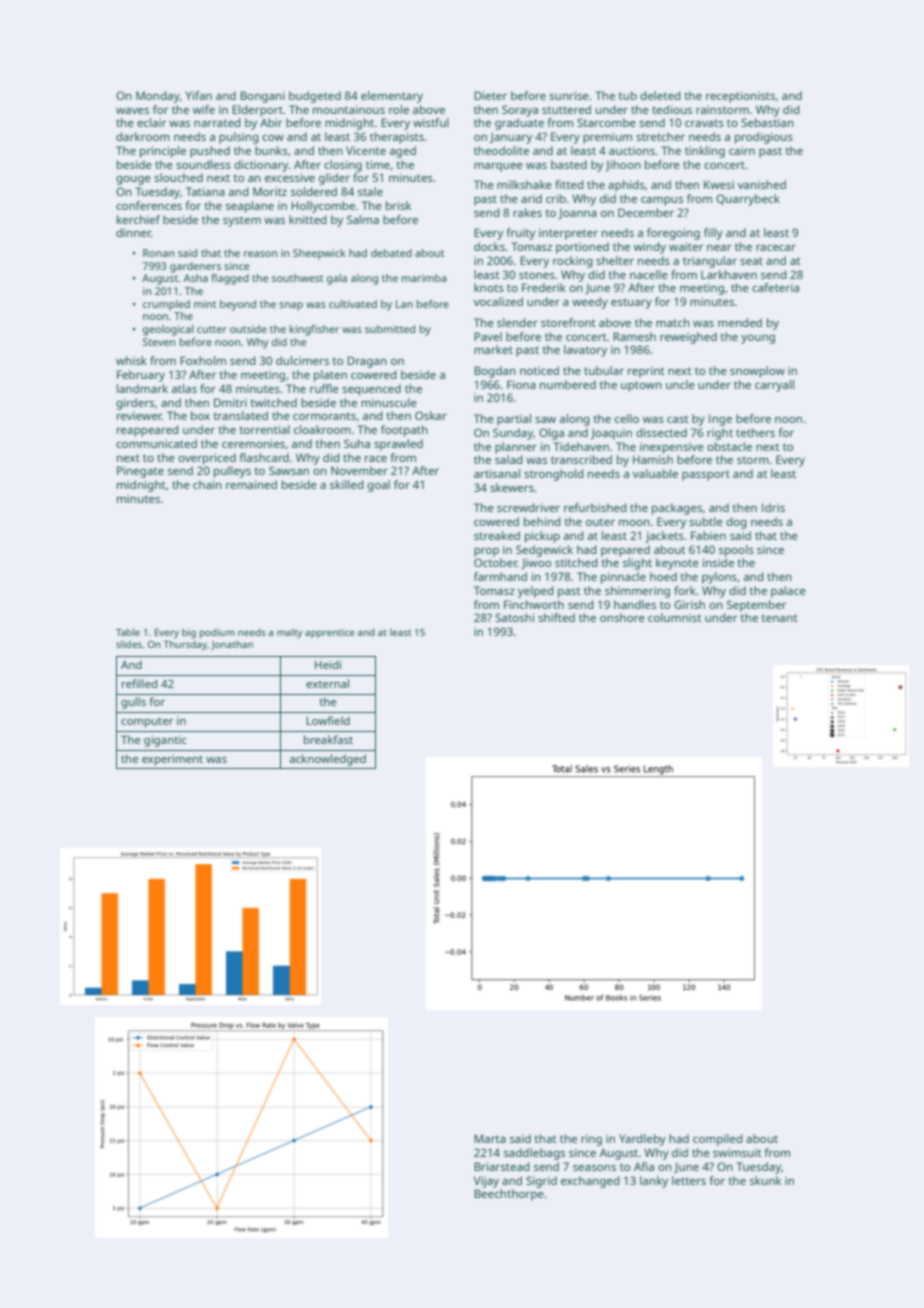 Image resolution: width=924 pixels, height=1308 pixels. What do you see at coordinates (534, 604) in the screenshot?
I see `Finchworth` at bounding box center [534, 604].
